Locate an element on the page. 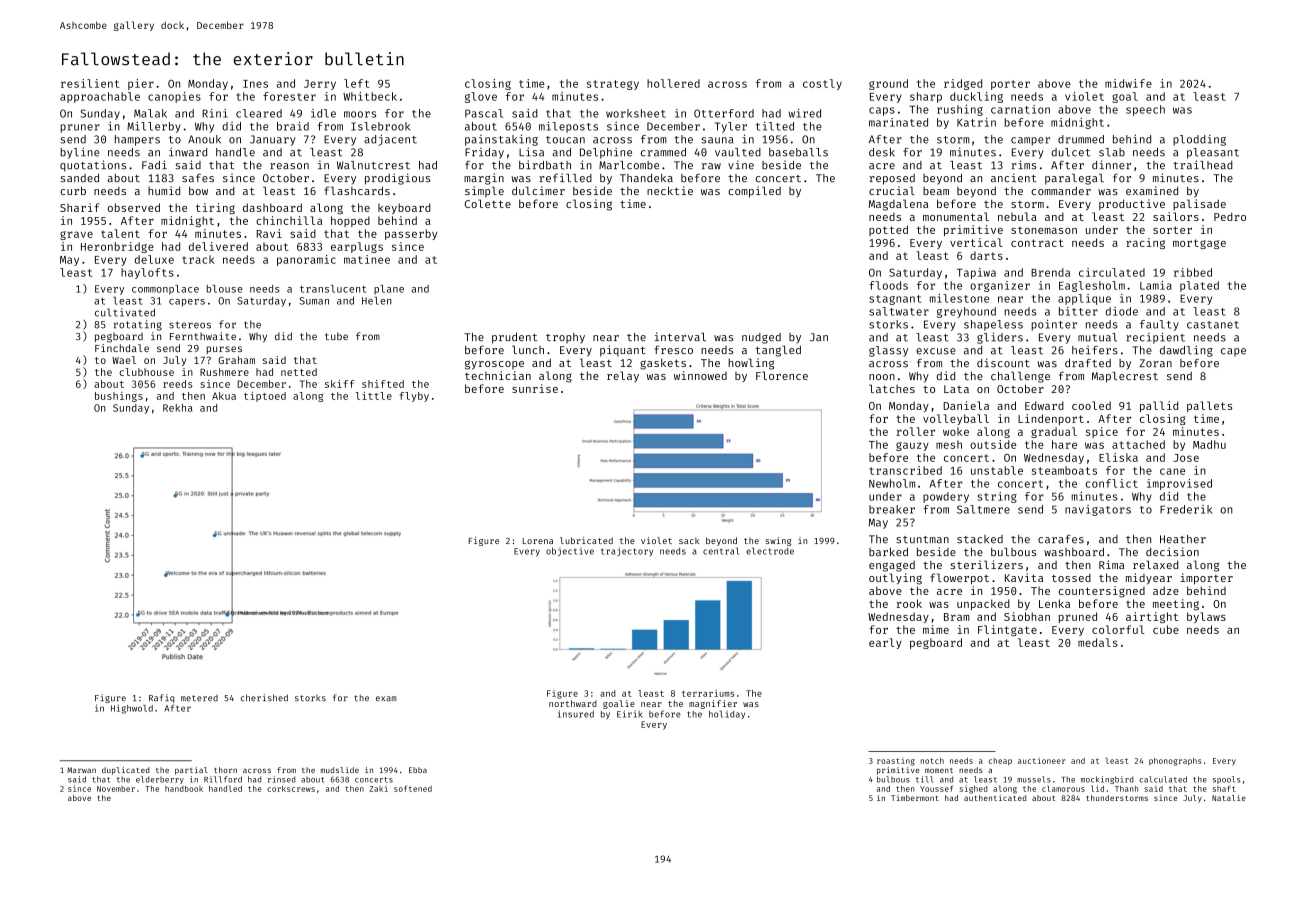 The height and width of the image is (924, 1308). gauzy is located at coordinates (912, 446).
